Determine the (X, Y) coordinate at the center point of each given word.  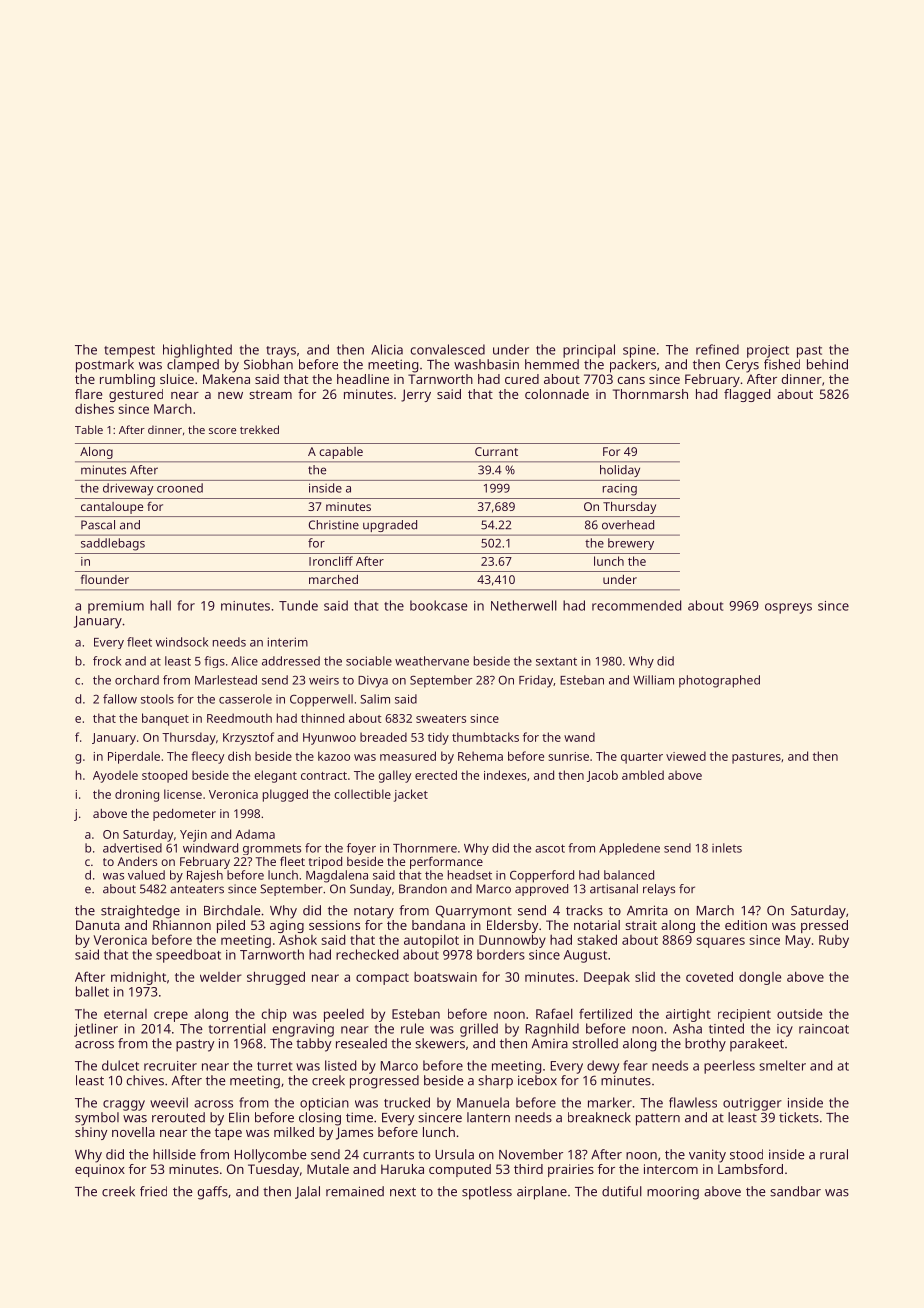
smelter (782, 1065)
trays (281, 352)
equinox (100, 1170)
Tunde (298, 605)
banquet (165, 719)
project (768, 351)
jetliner (96, 1030)
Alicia (387, 349)
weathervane (432, 661)
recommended (636, 605)
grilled (479, 1030)
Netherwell (524, 605)
